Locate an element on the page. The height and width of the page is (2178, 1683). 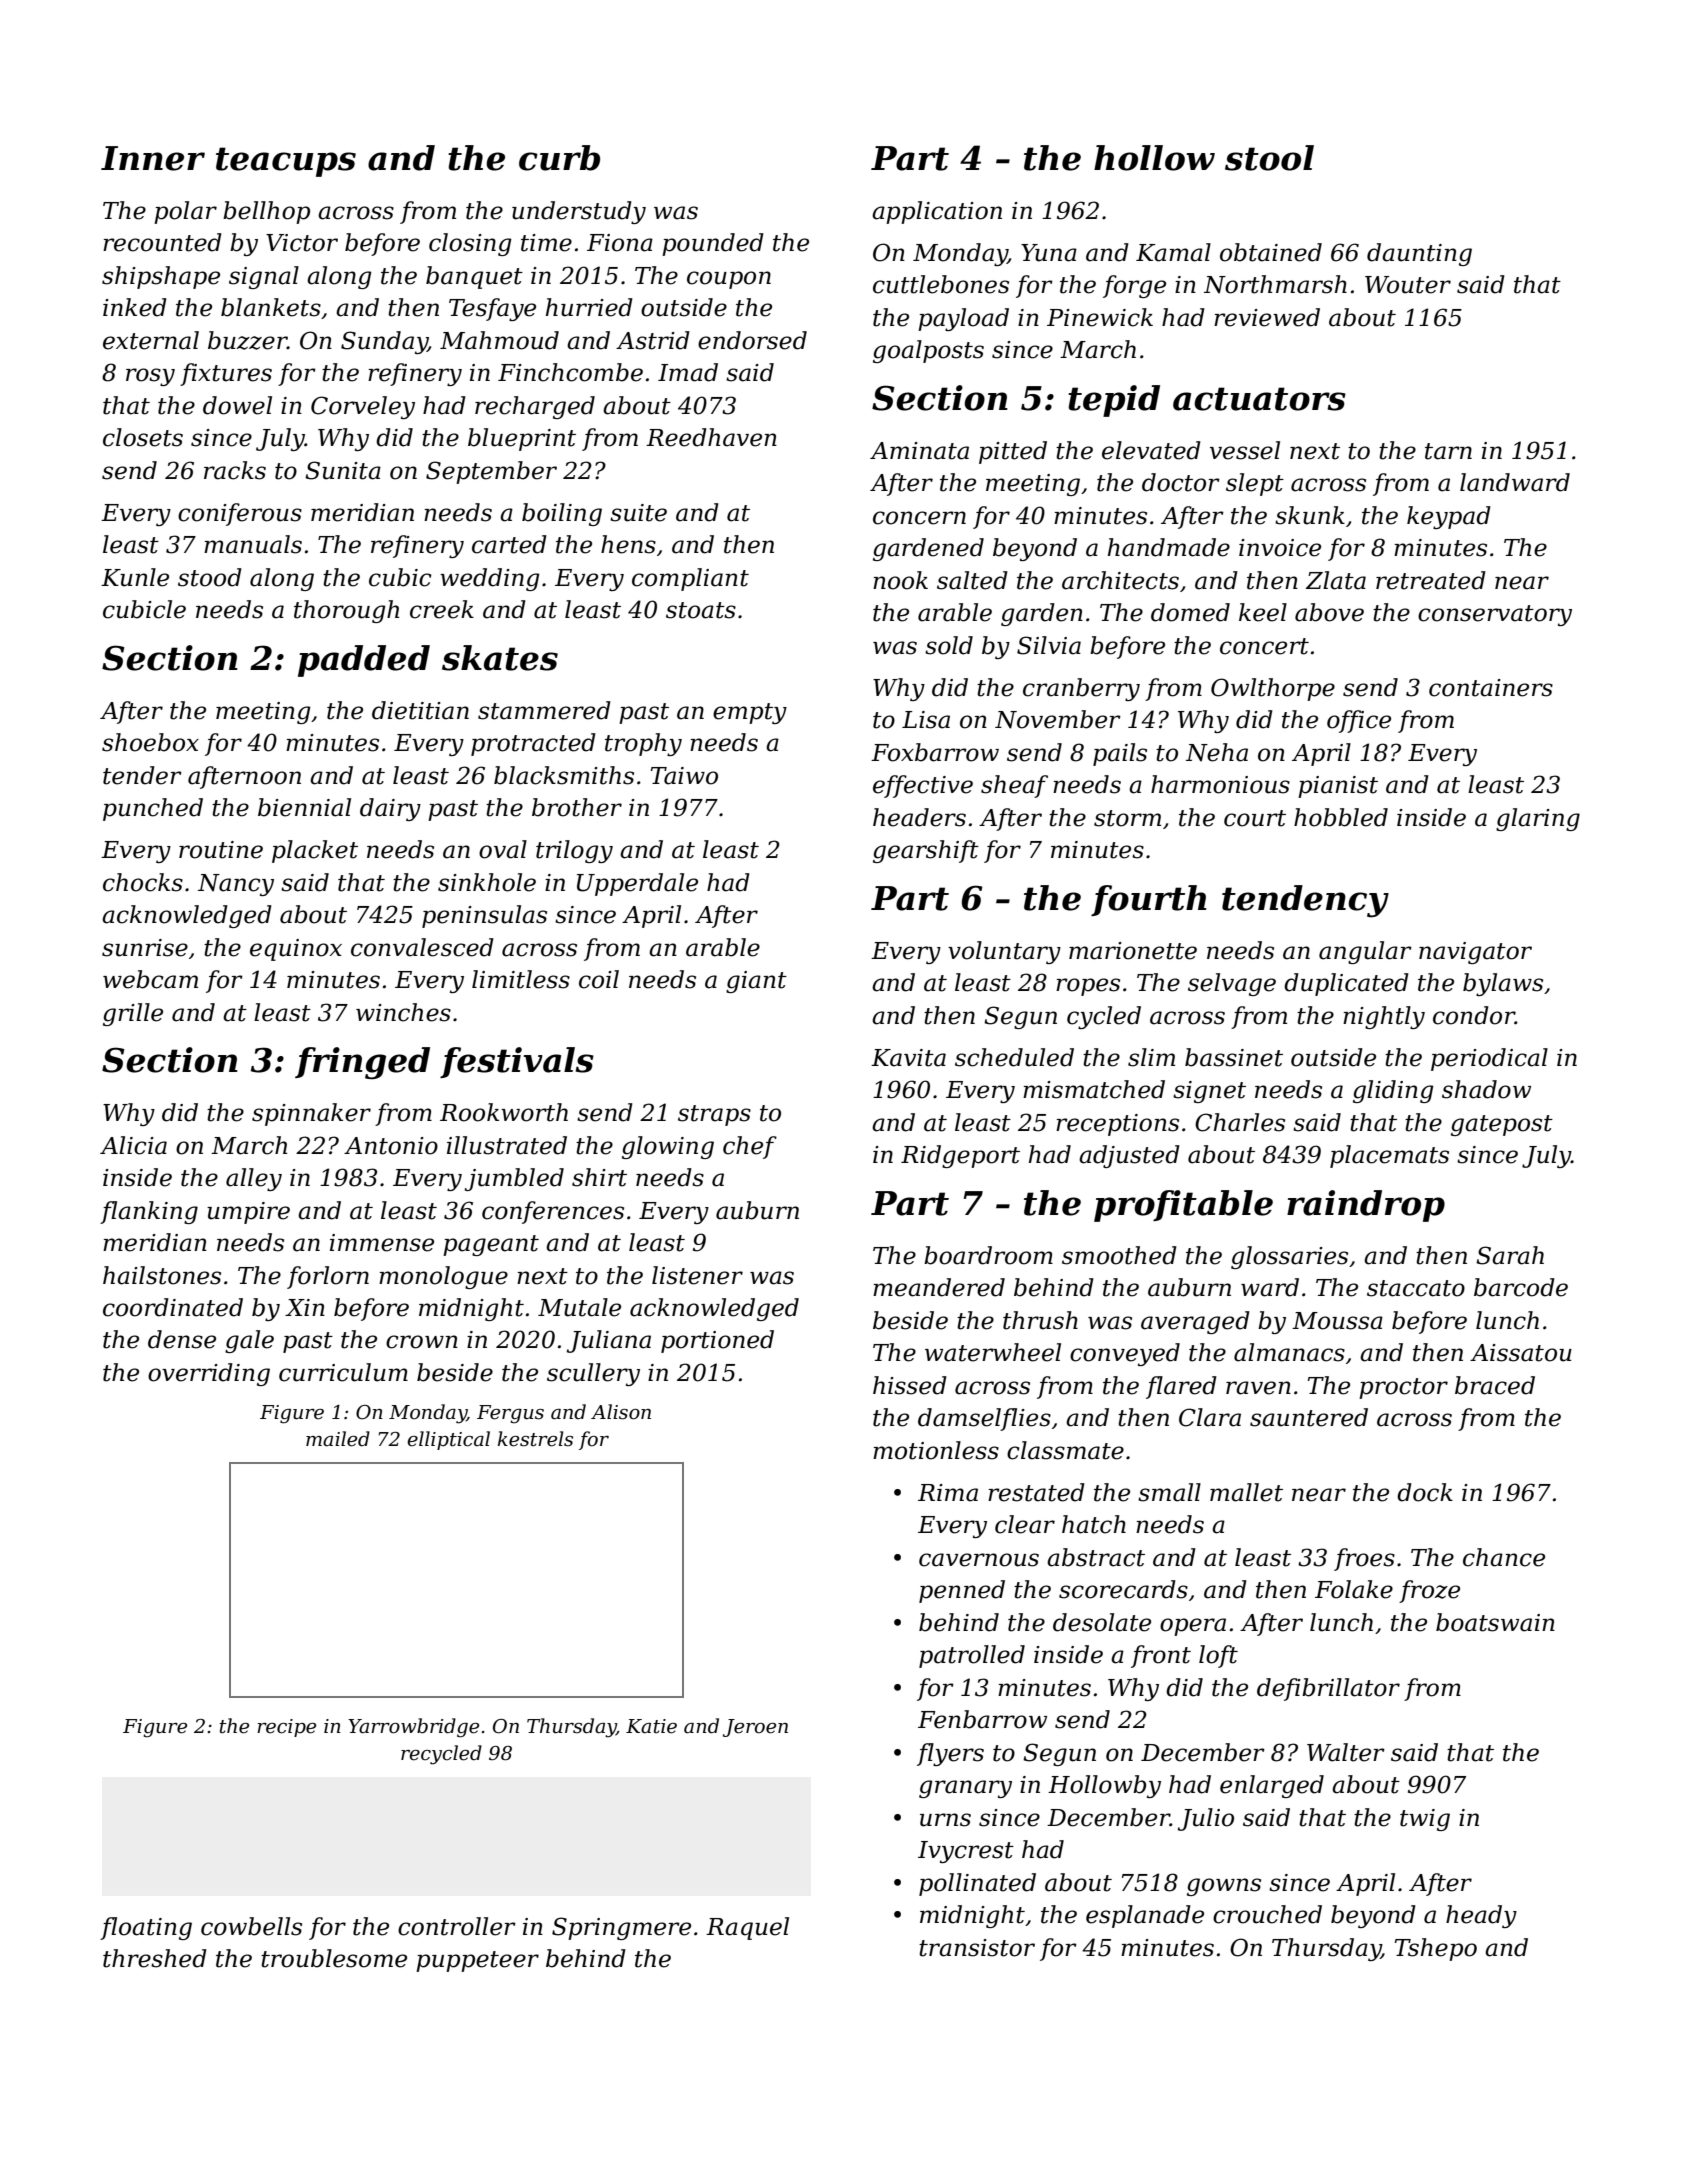
flyers is located at coordinates (950, 1754).
